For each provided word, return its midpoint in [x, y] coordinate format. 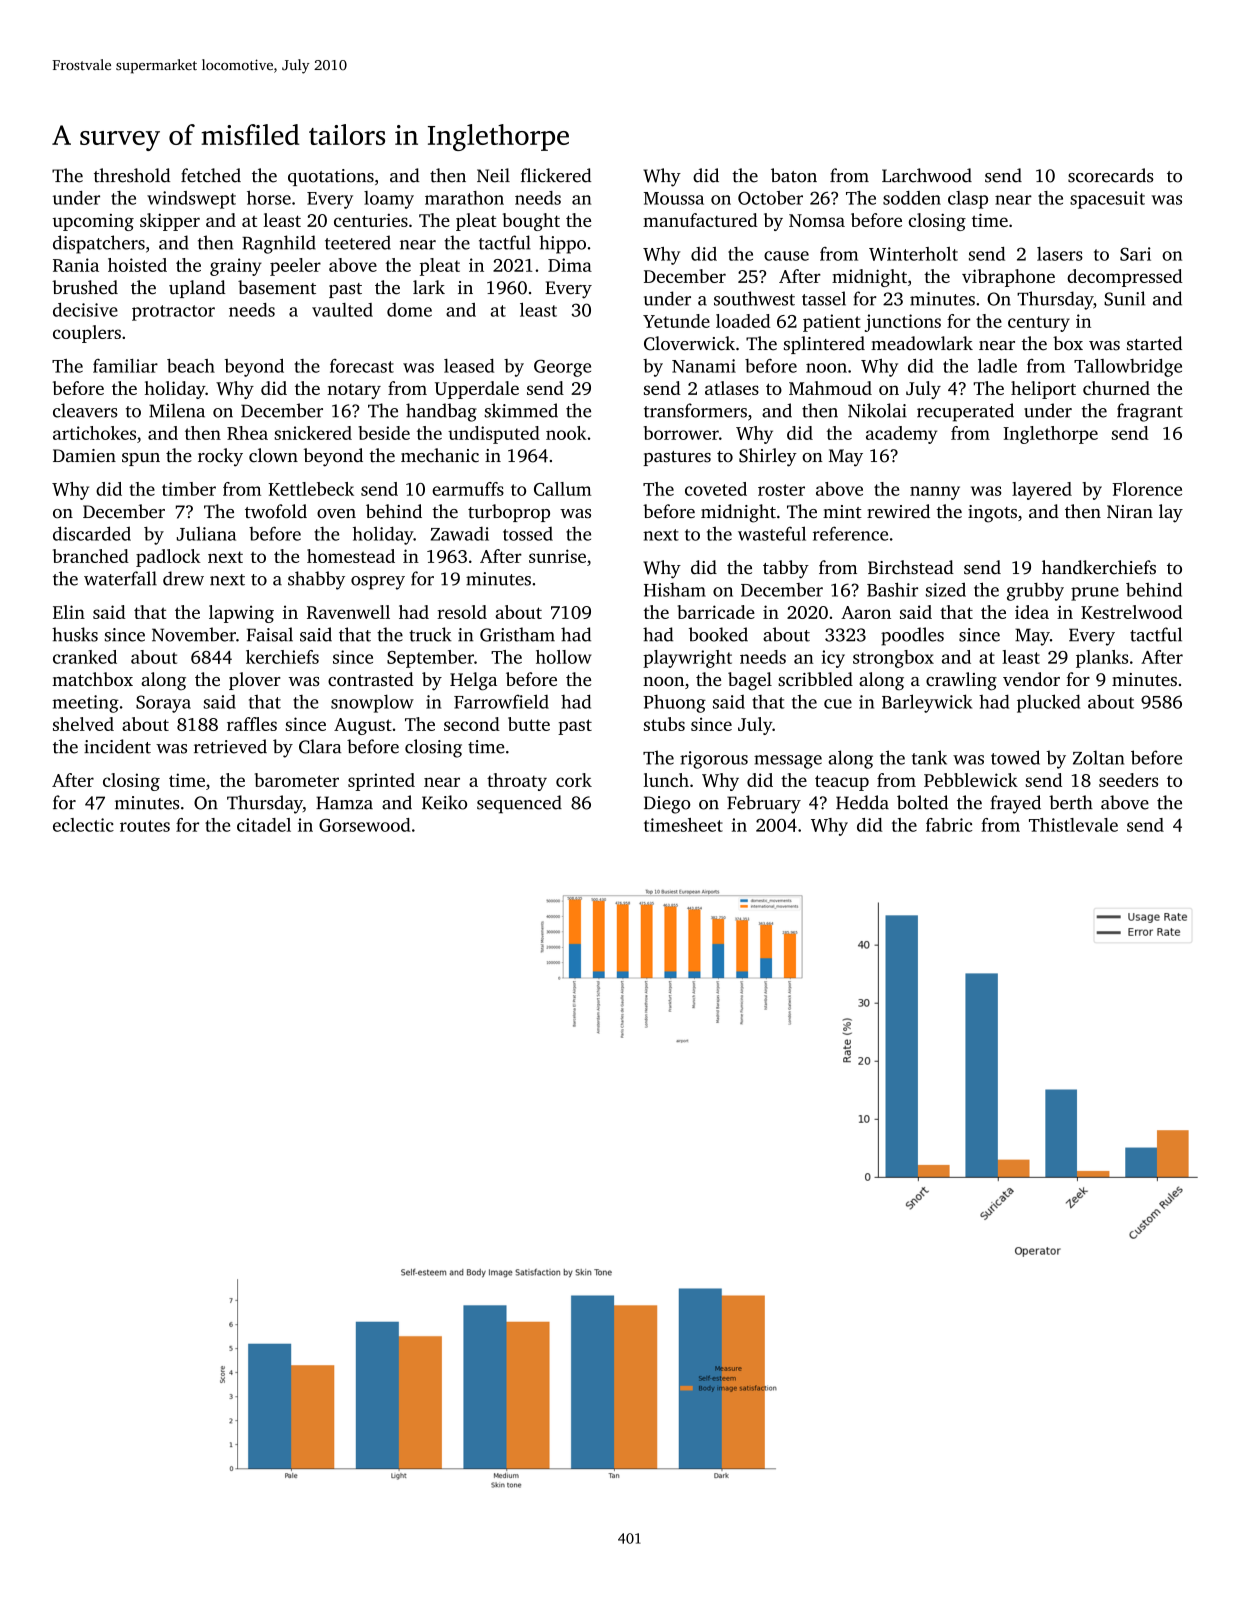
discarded [92, 533]
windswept [191, 200]
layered [1042, 491]
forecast [362, 366]
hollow [563, 657]
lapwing [241, 614]
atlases [732, 388]
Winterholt [913, 254]
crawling [961, 681]
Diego [667, 805]
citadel [264, 825]
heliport [1043, 390]
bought [531, 222]
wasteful [772, 533]
